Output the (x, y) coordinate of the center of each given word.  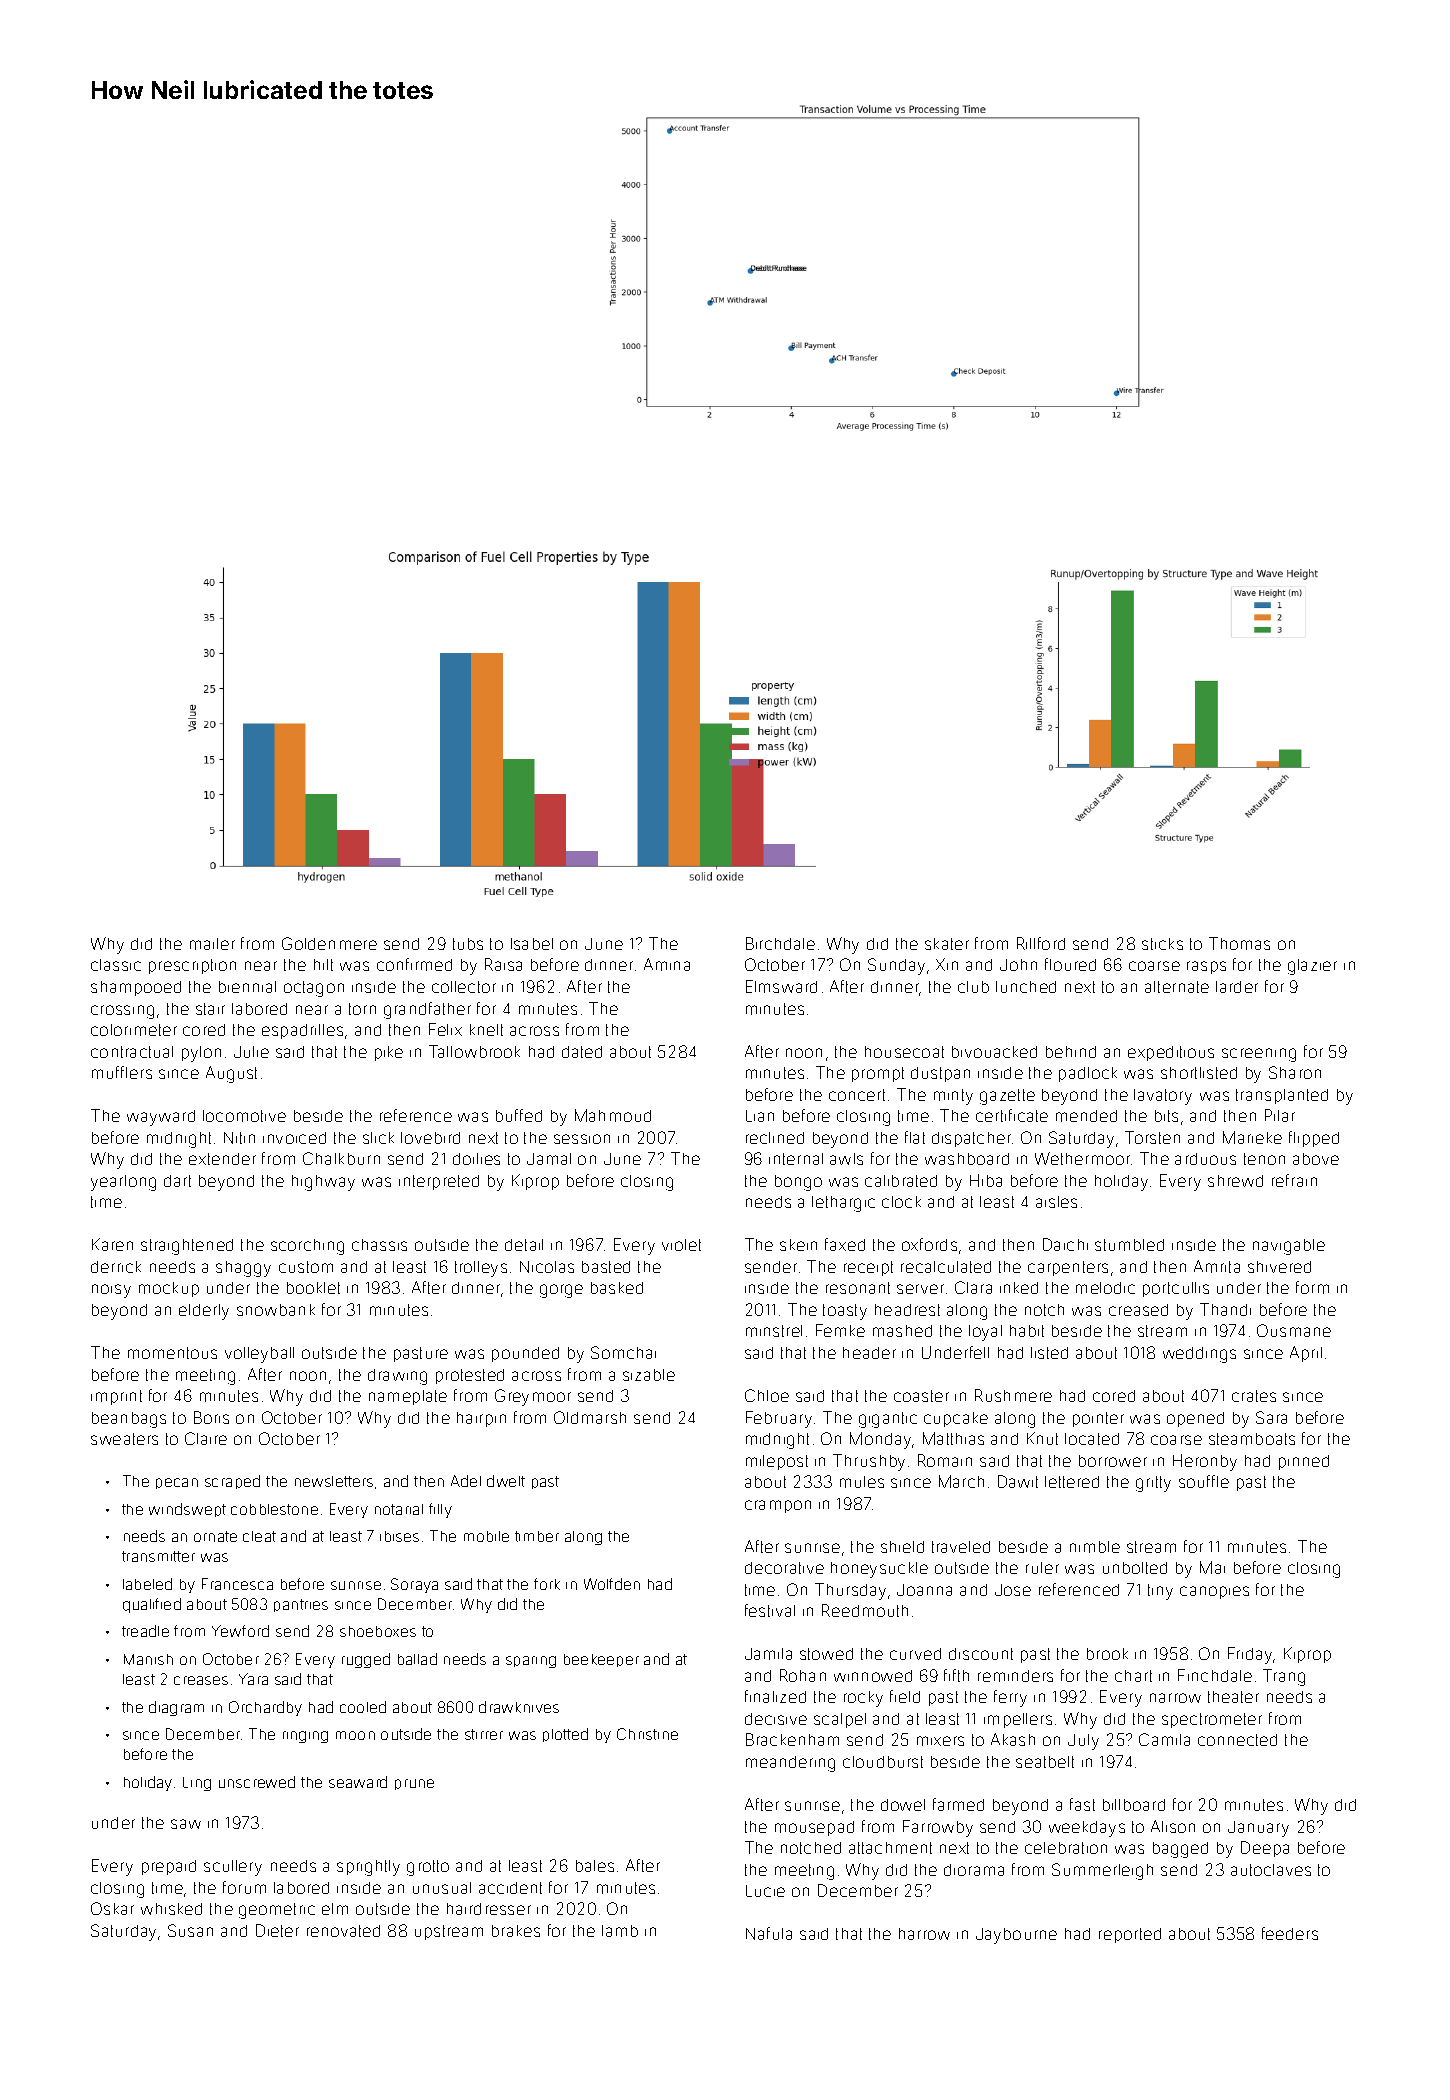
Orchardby (265, 1708)
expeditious (1171, 1053)
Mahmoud (613, 1115)
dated (582, 1052)
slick (378, 1138)
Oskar (112, 1908)
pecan (177, 1483)
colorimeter (134, 1030)
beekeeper (601, 1660)
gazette (1007, 1097)
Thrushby (869, 1462)
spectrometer (1212, 1720)
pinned (1304, 1462)
